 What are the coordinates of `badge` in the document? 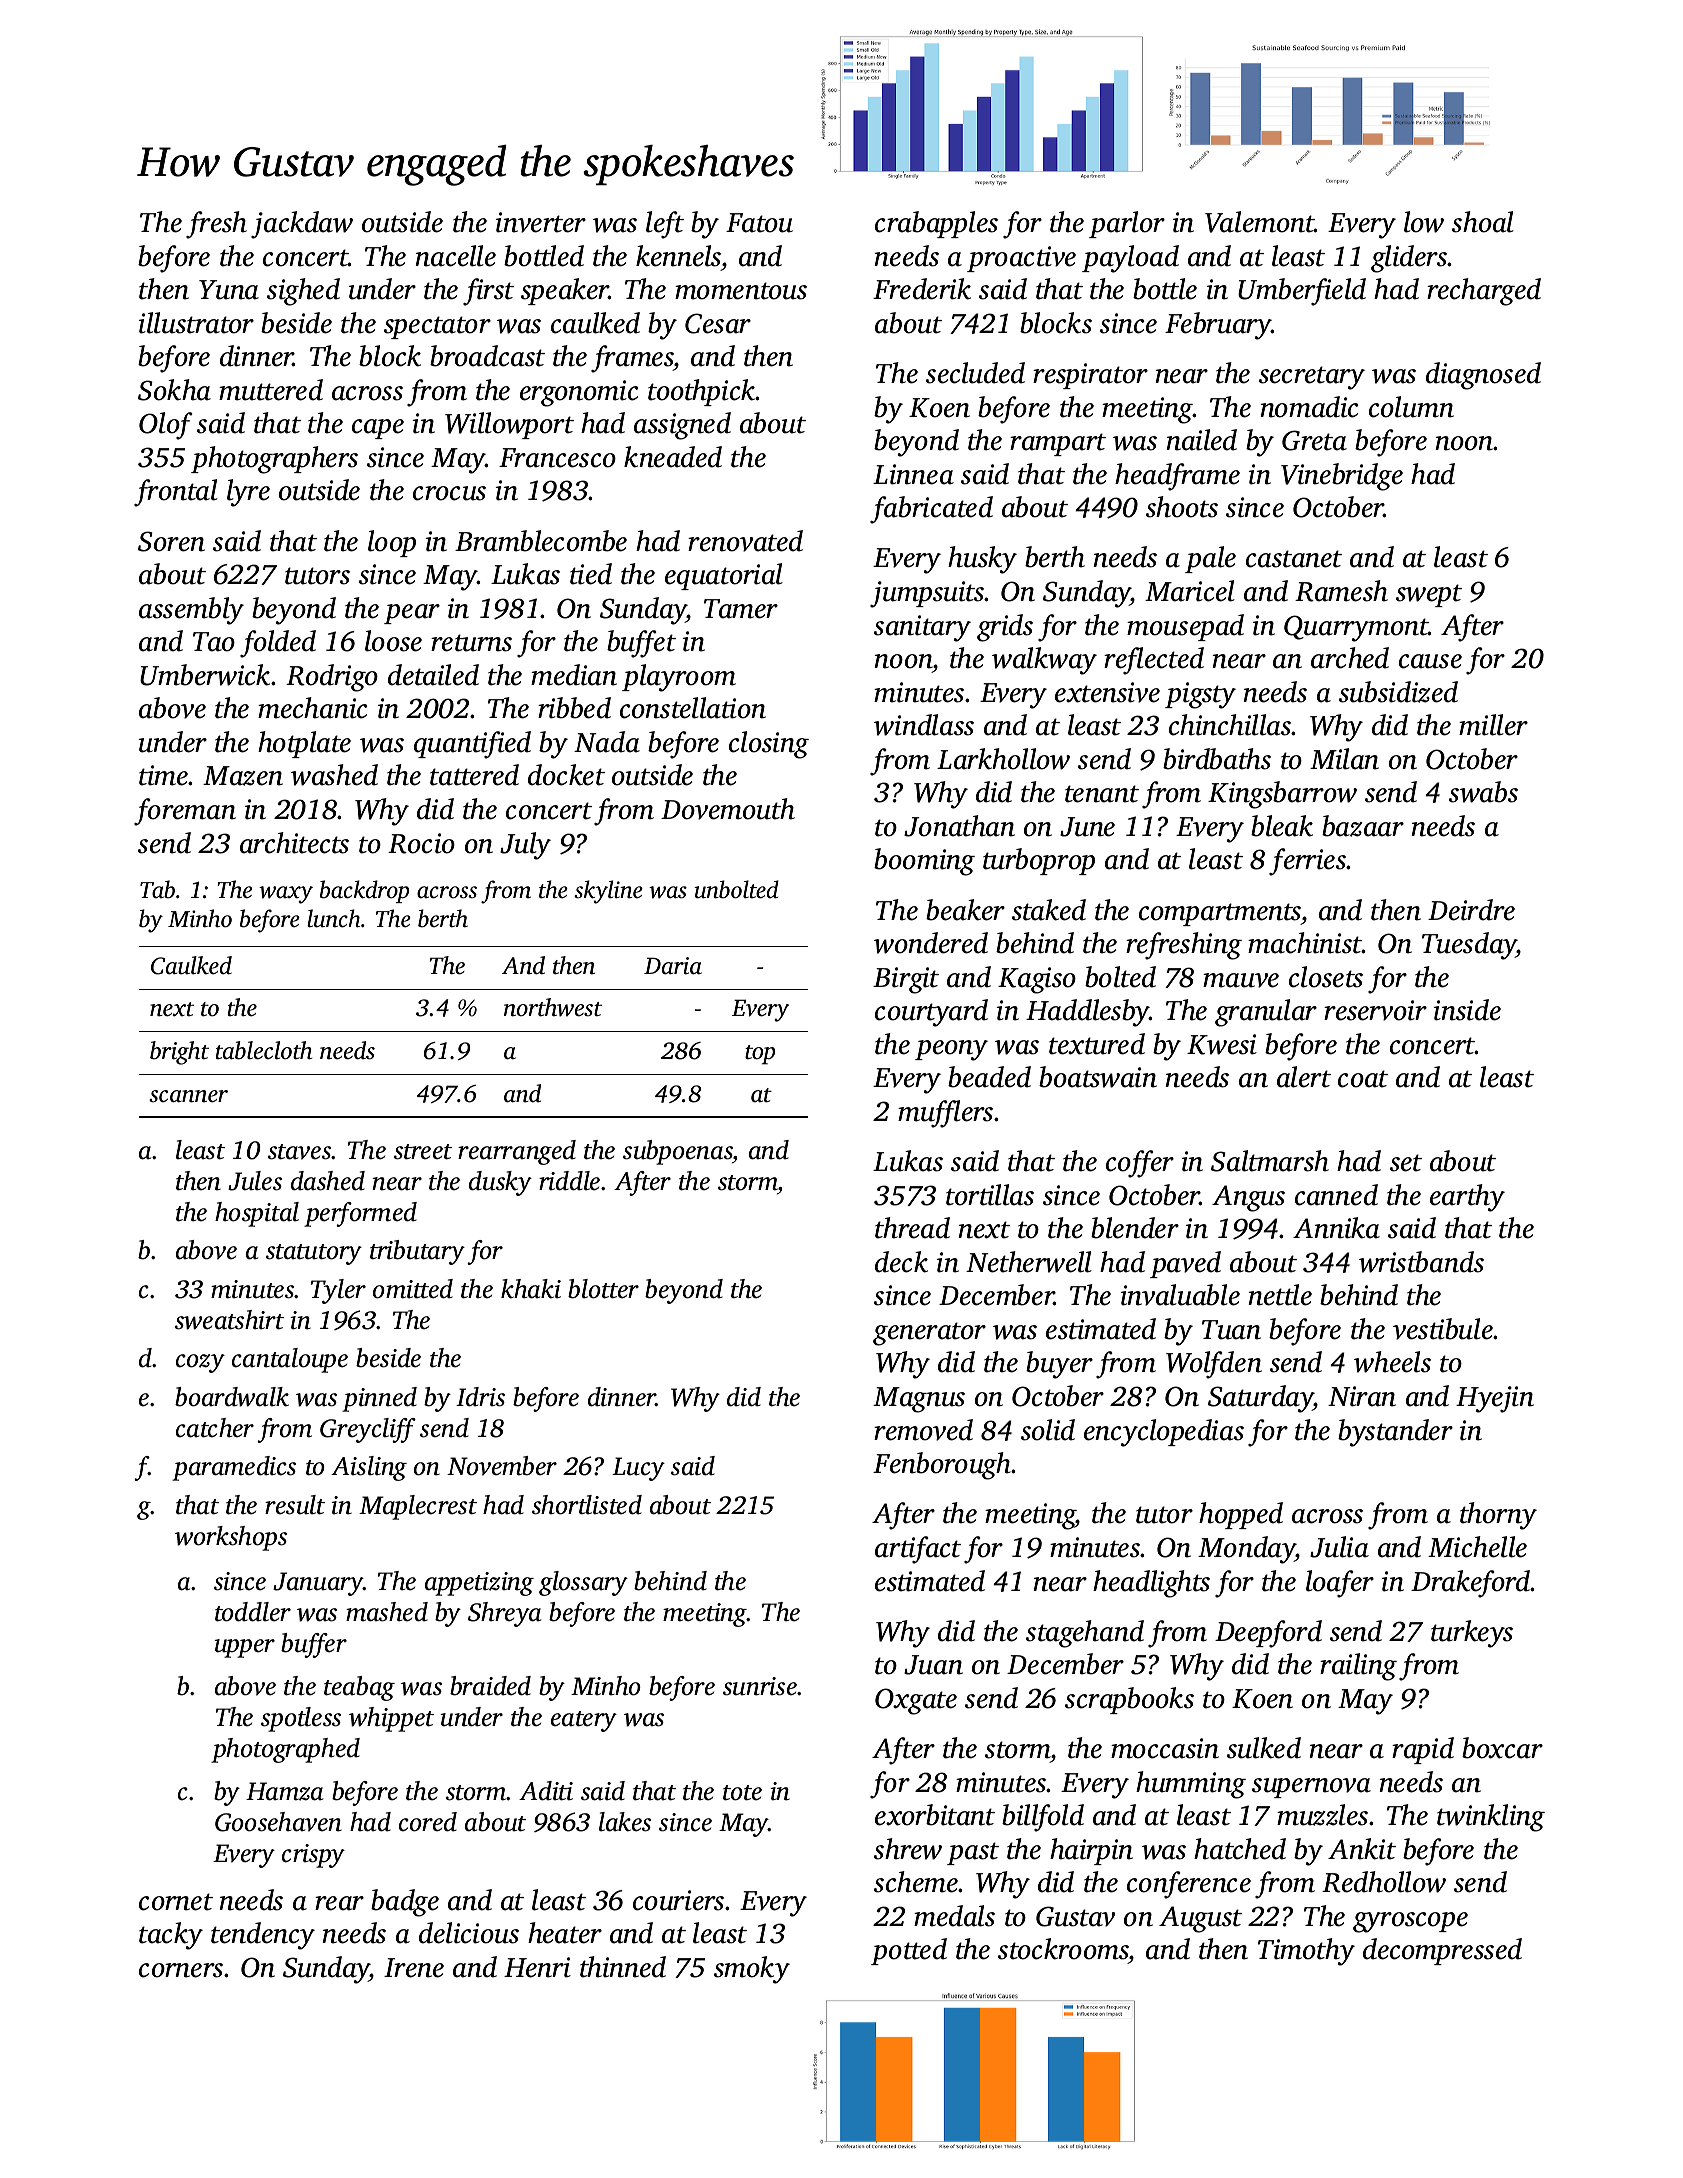 It's located at (405, 1903).
